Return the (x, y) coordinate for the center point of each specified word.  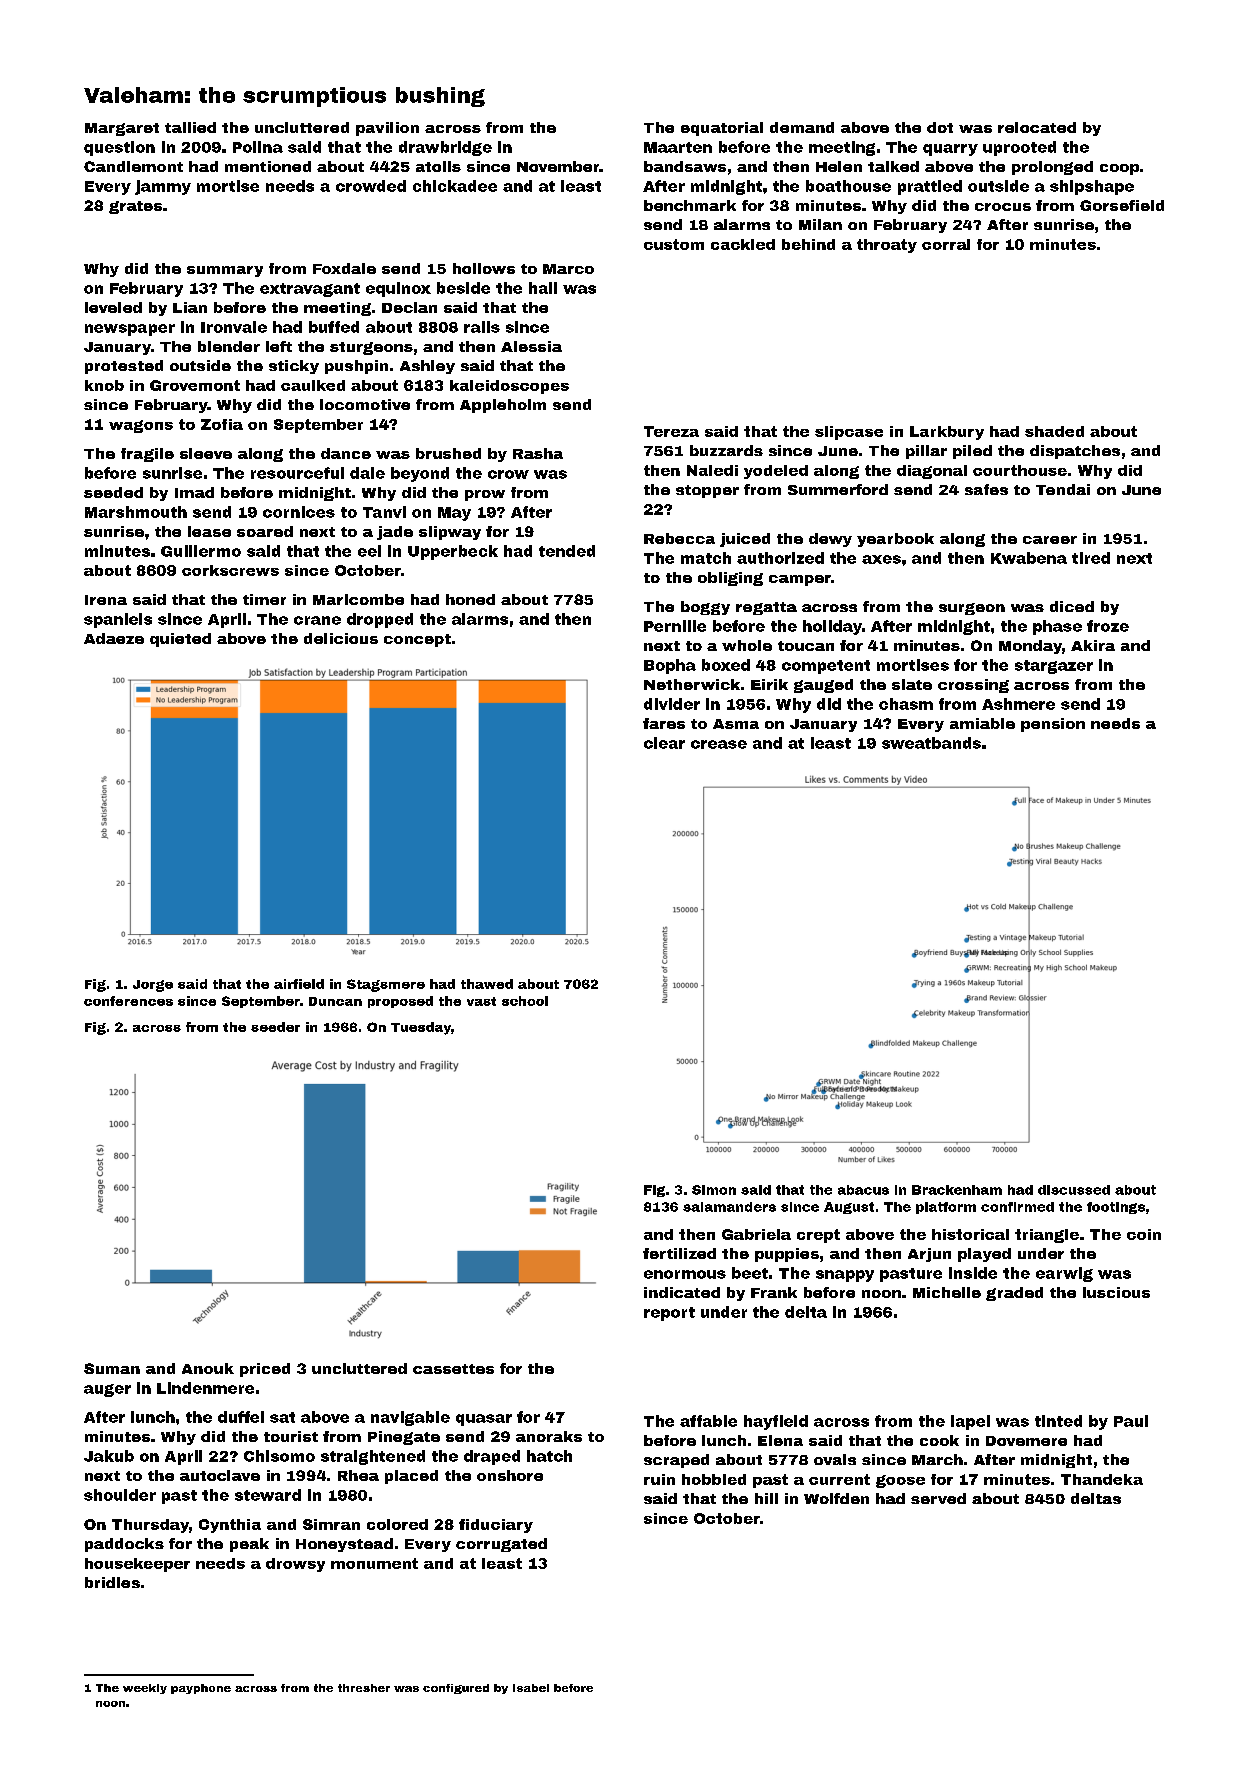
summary (225, 271)
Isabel (531, 1688)
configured (456, 1689)
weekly (145, 1689)
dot (940, 127)
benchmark (690, 205)
